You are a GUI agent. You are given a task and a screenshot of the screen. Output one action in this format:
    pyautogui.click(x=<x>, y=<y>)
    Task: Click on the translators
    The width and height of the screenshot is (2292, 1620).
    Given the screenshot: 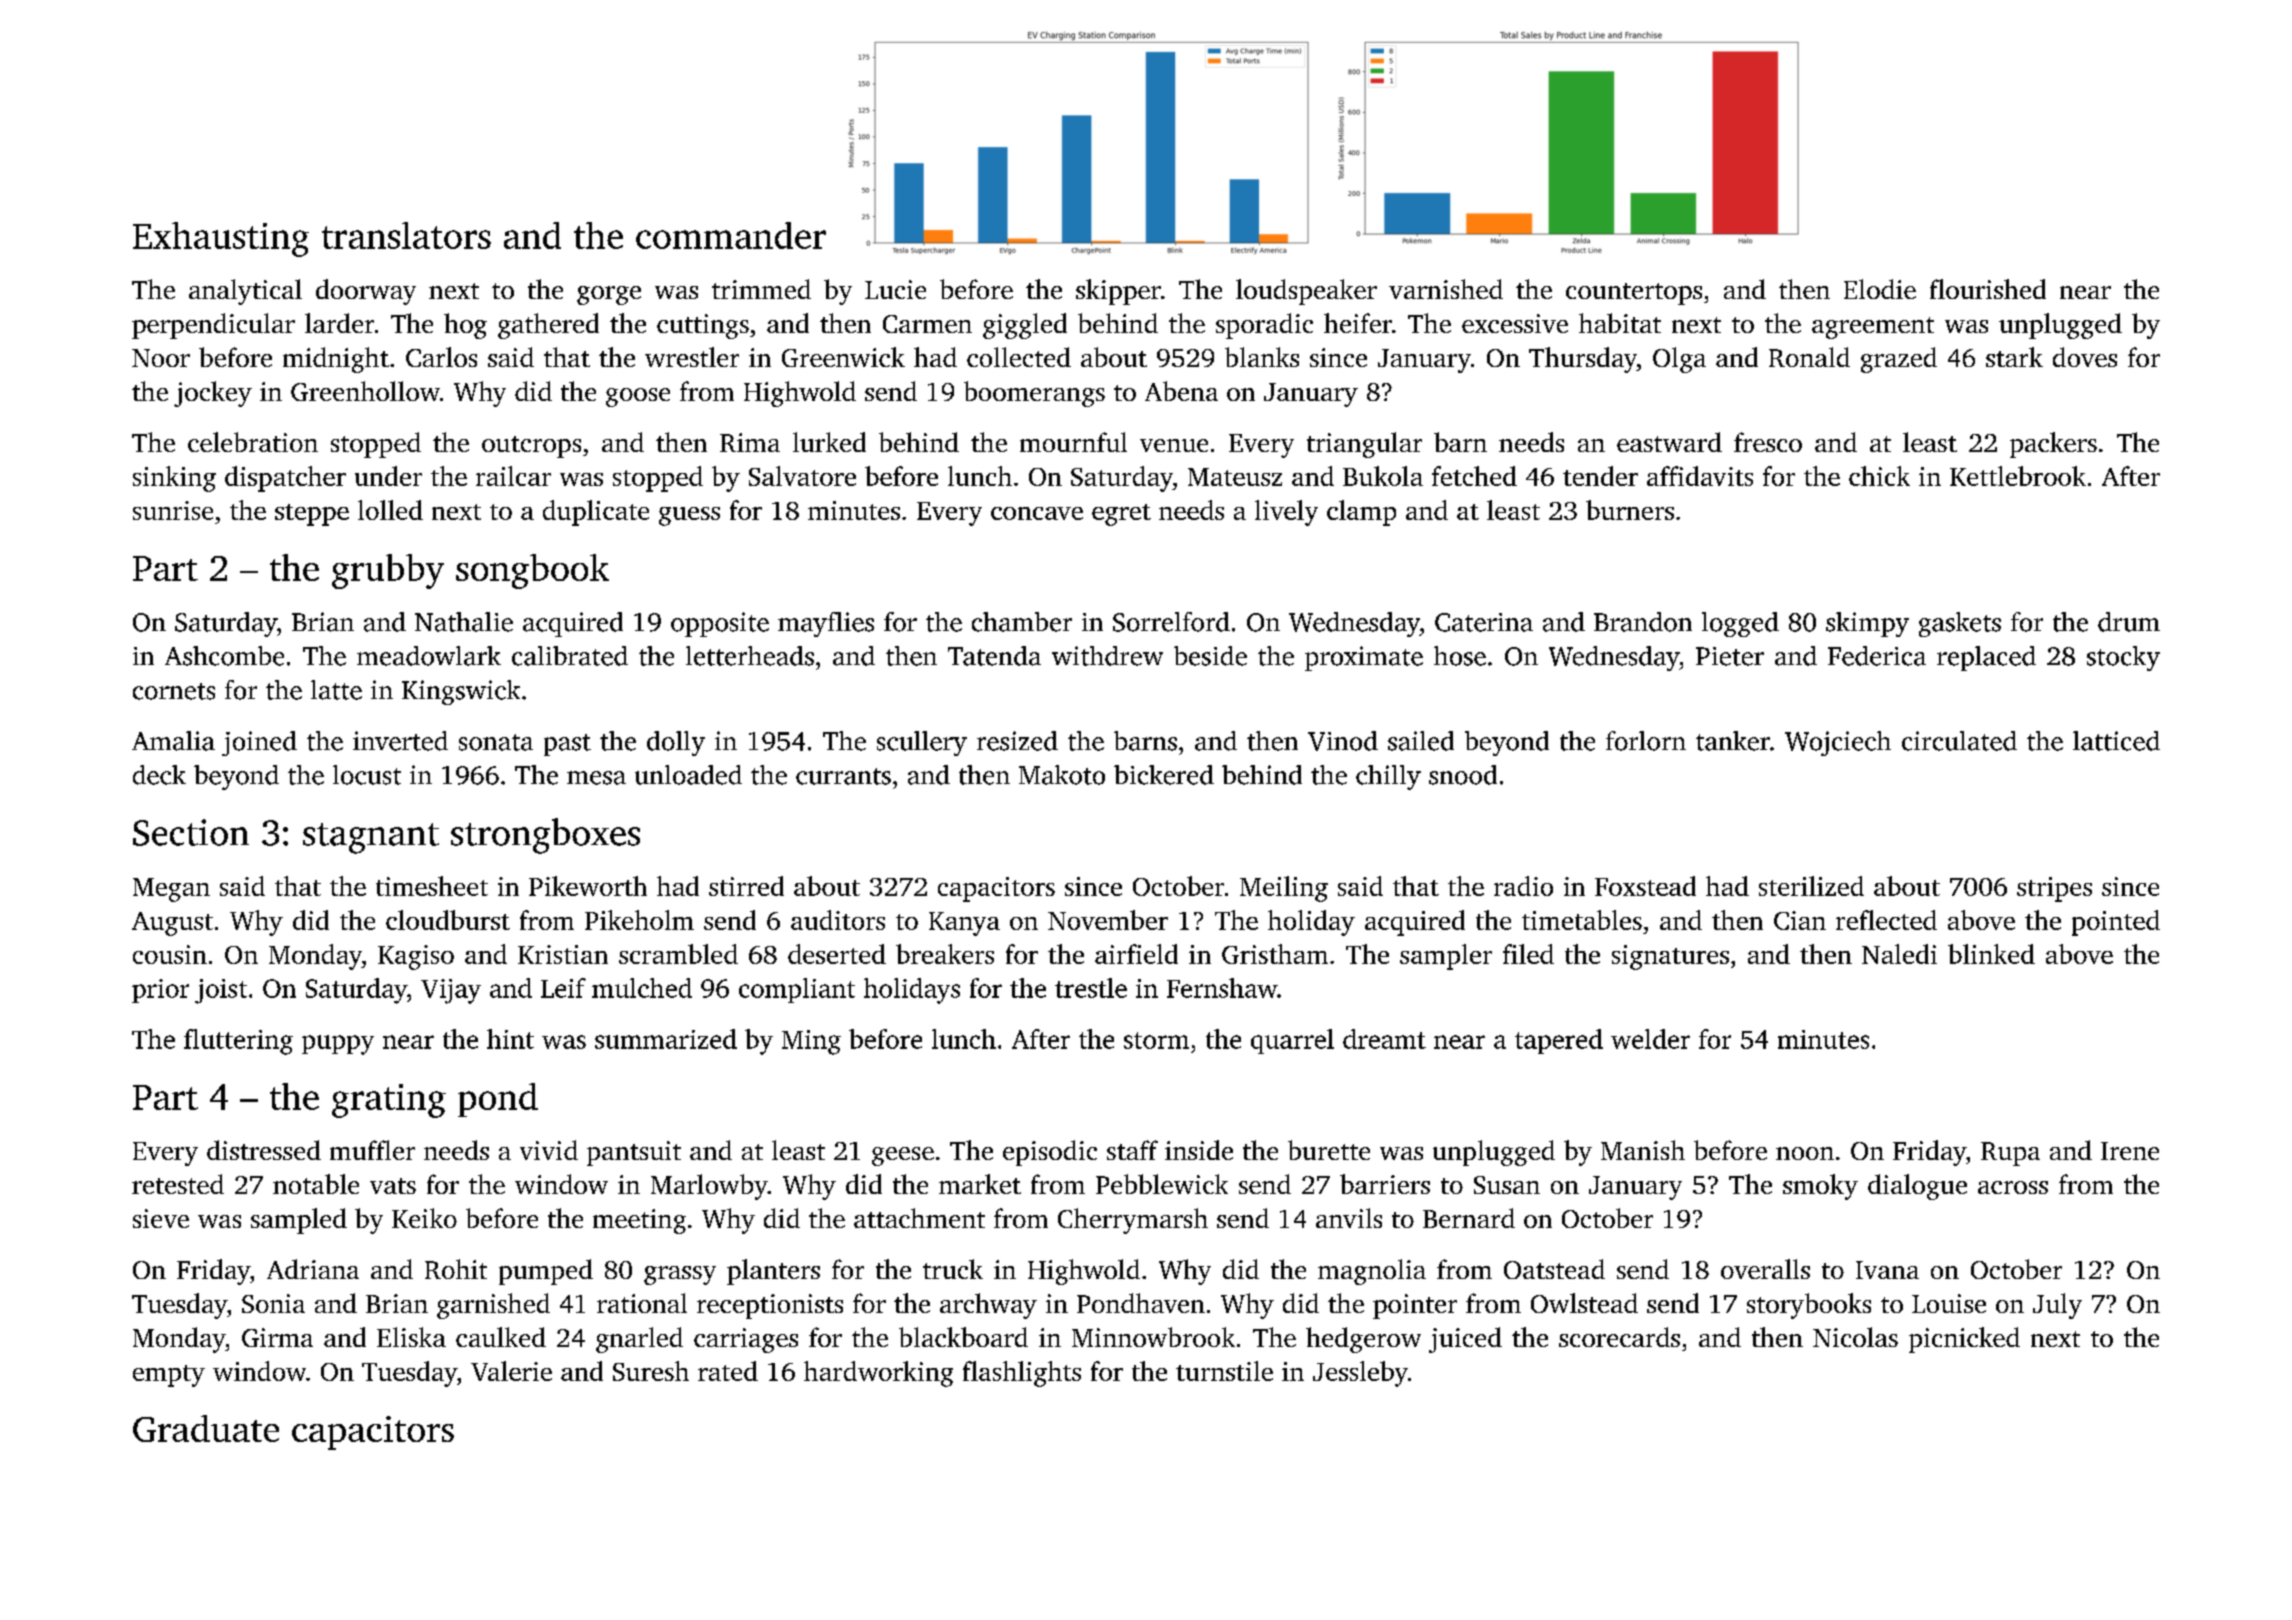 What is the action you would take?
    pyautogui.click(x=406, y=235)
